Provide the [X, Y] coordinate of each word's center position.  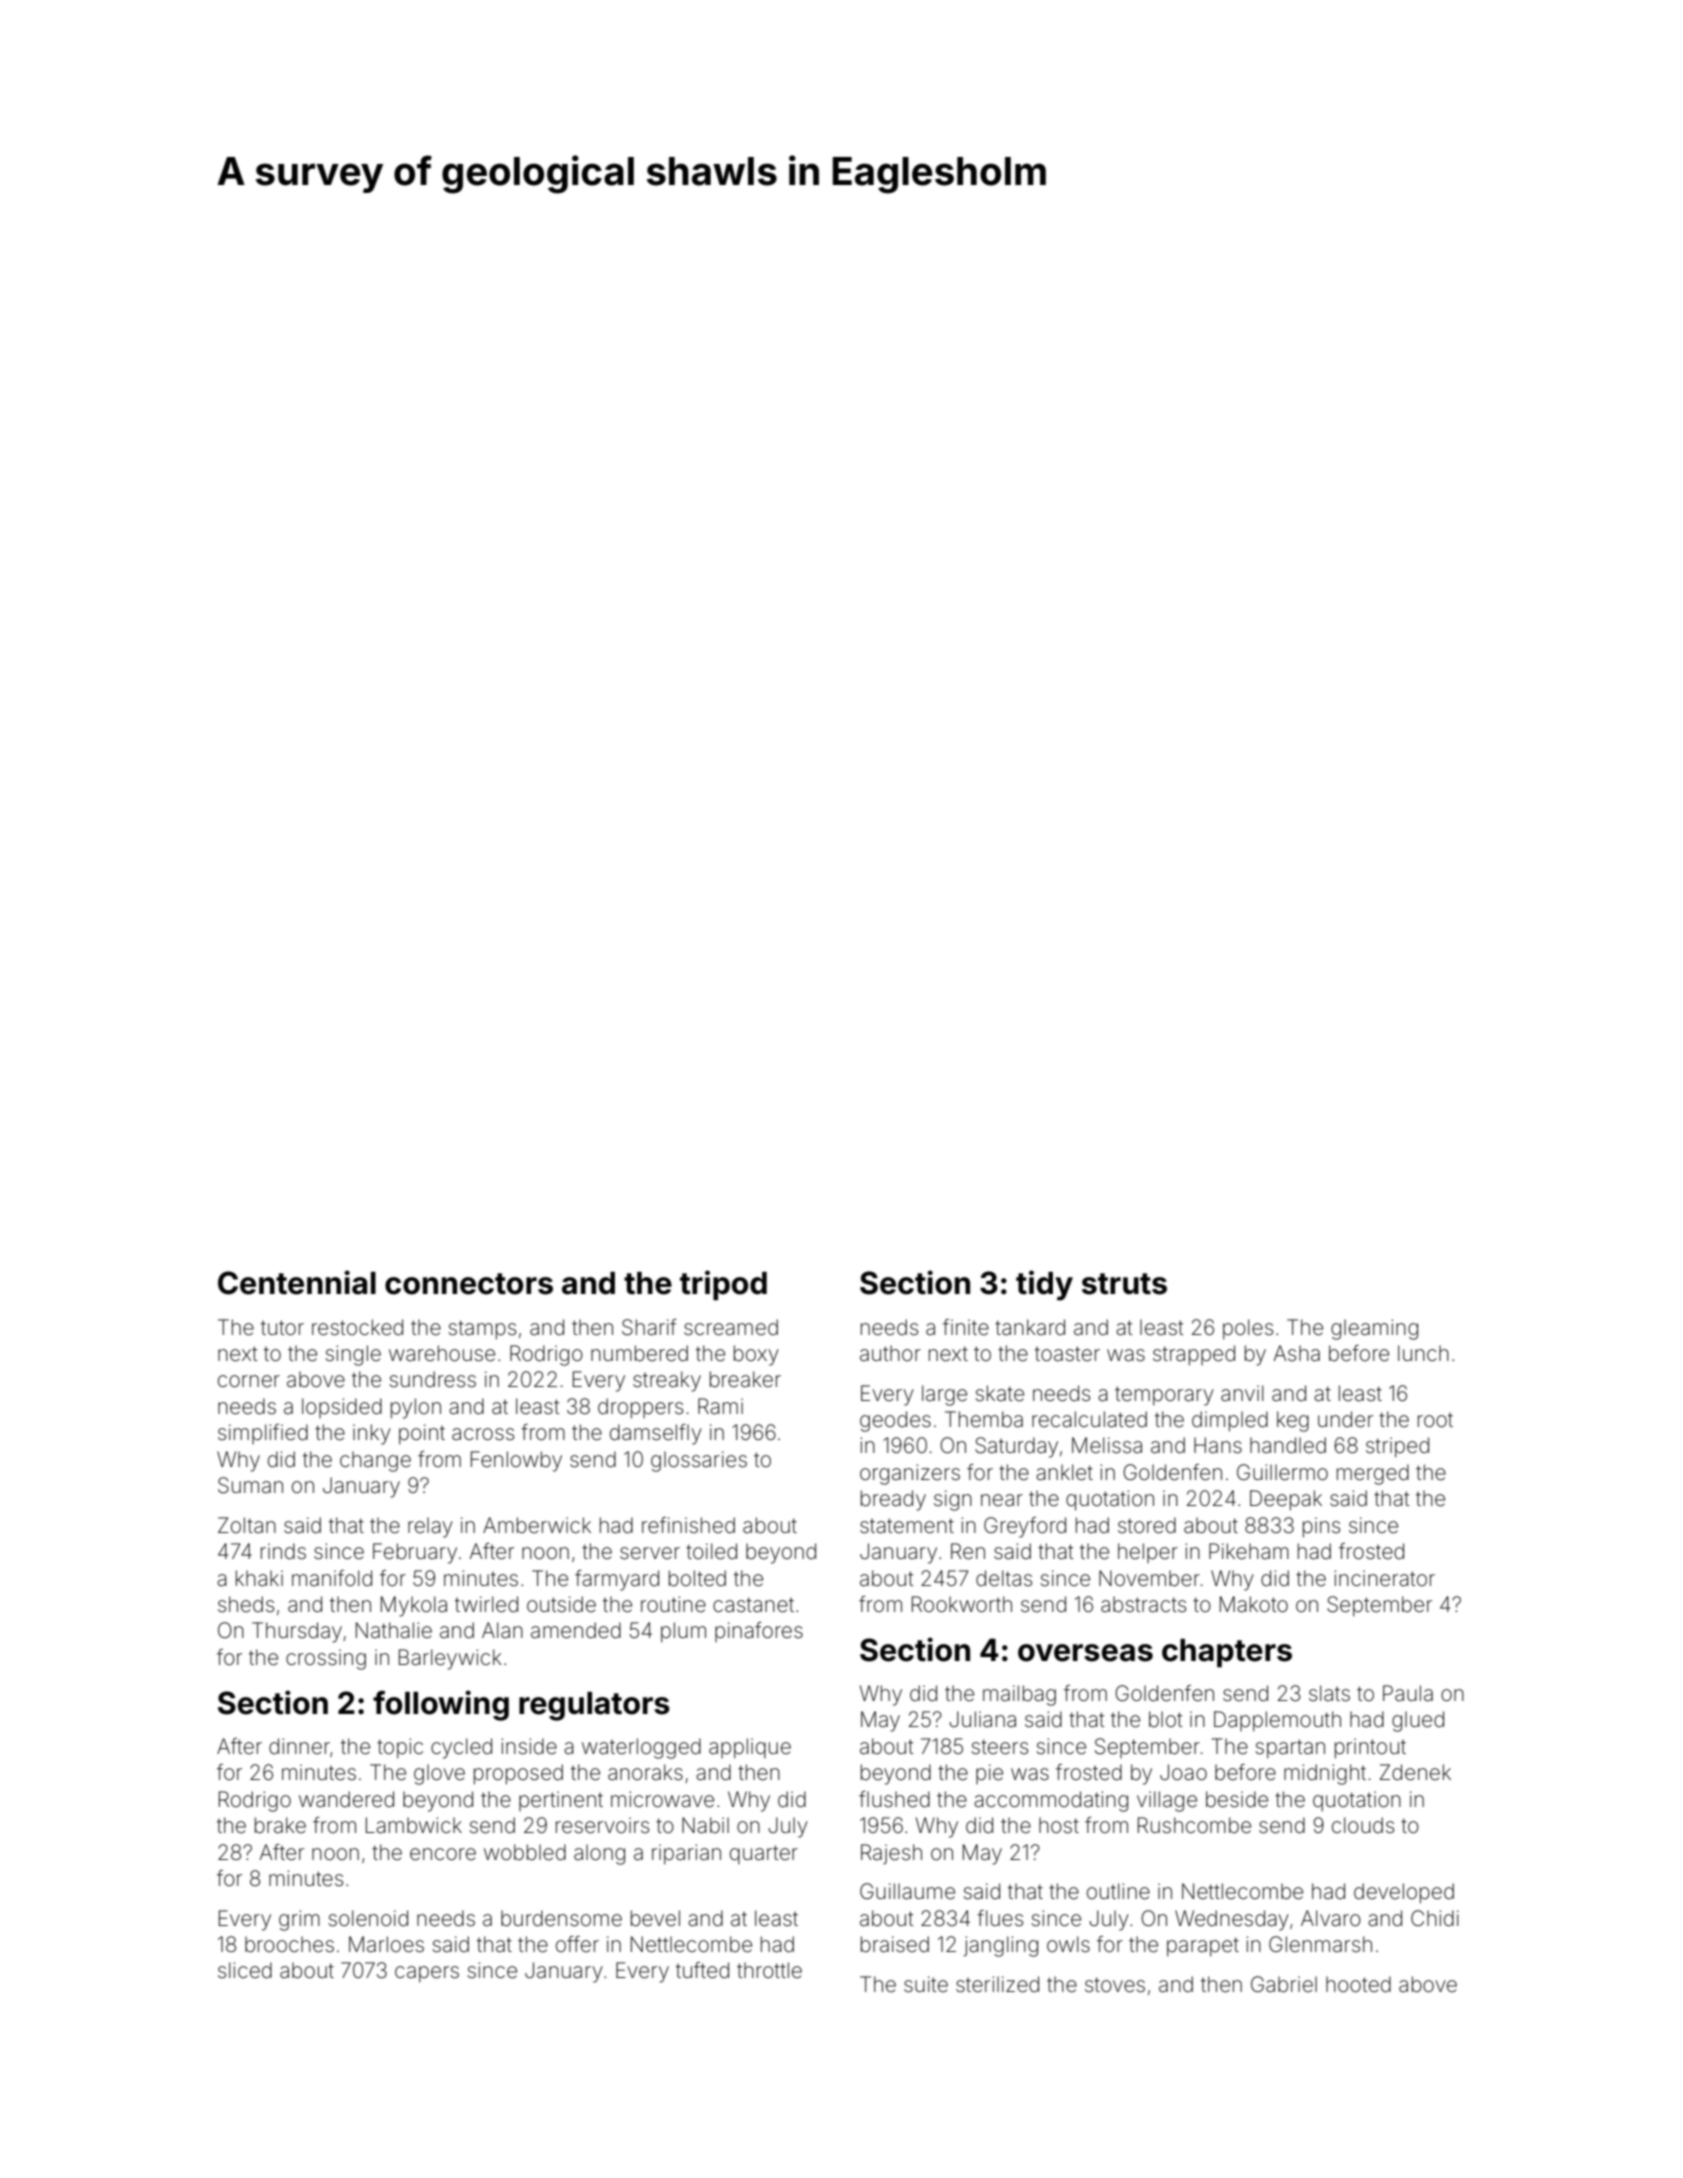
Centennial [297, 1282]
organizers [910, 1474]
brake [280, 1825]
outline [1118, 1891]
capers [427, 1974]
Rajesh [891, 1854]
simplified [263, 1434]
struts [1124, 1284]
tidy [1044, 1285]
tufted [702, 1970]
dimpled [1230, 1421]
